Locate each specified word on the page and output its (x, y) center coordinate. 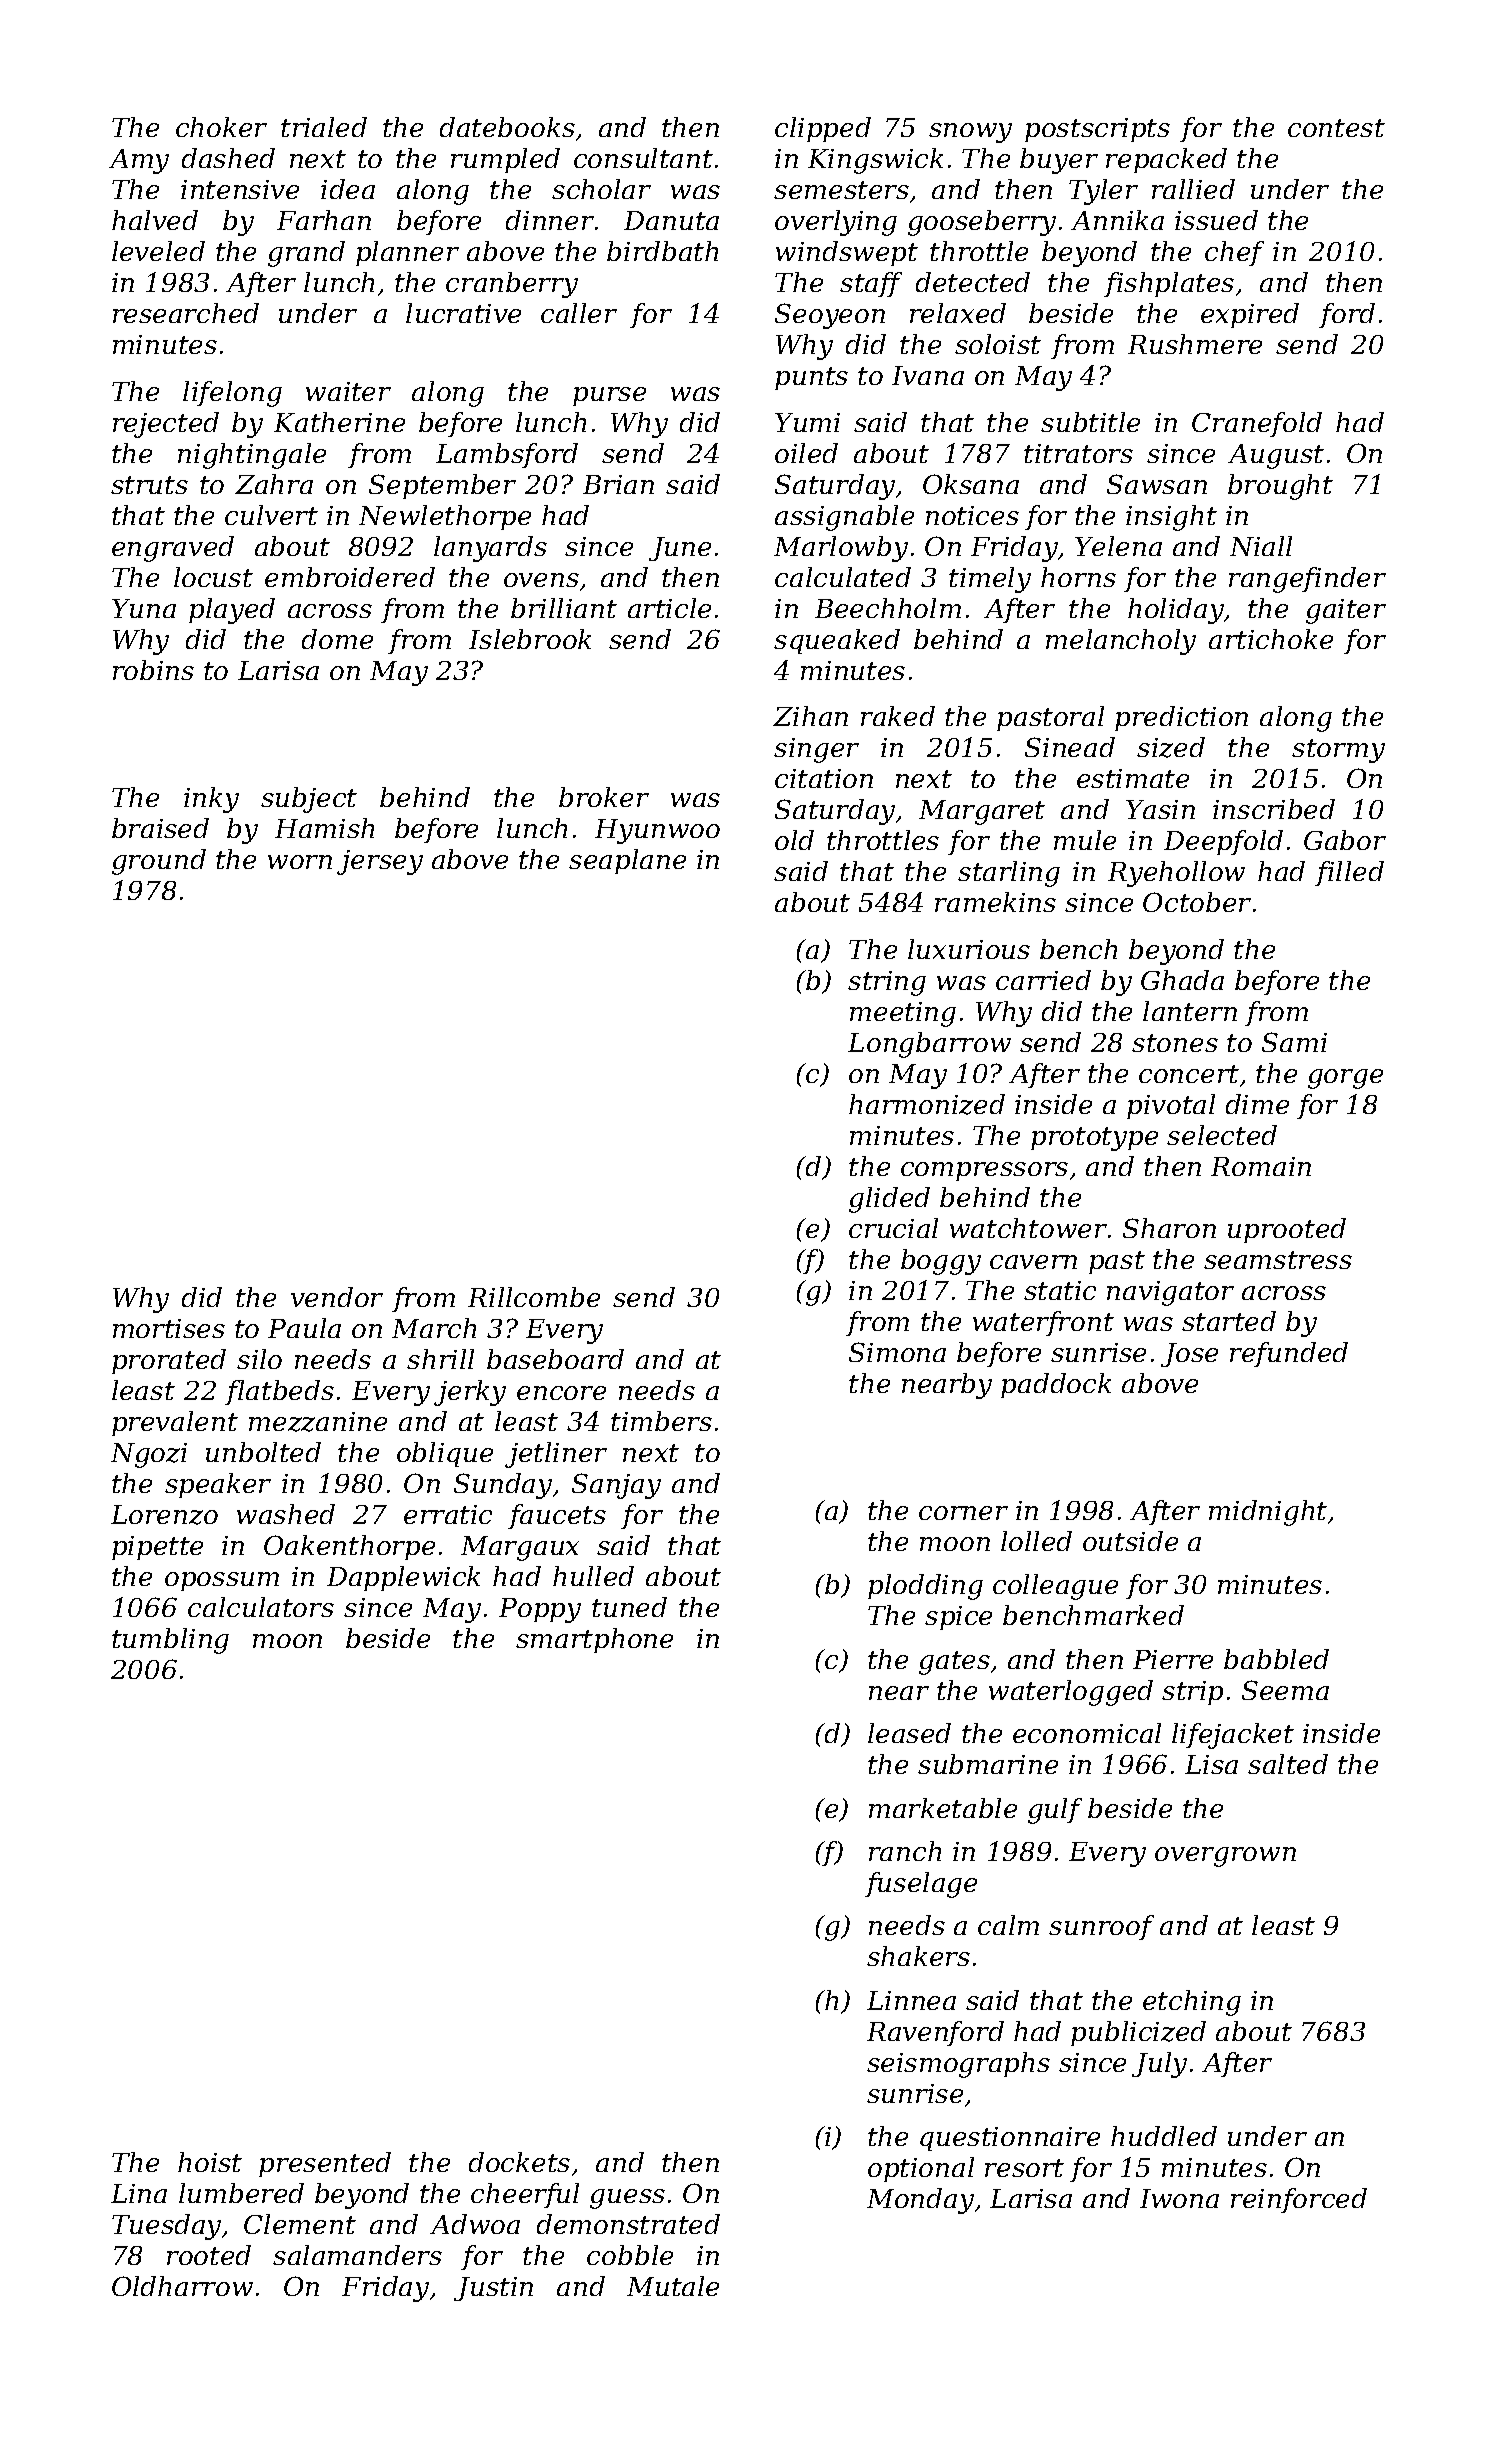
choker (221, 127)
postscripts (1097, 130)
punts (811, 378)
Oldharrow (182, 2286)
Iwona (1179, 2198)
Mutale (673, 2286)
